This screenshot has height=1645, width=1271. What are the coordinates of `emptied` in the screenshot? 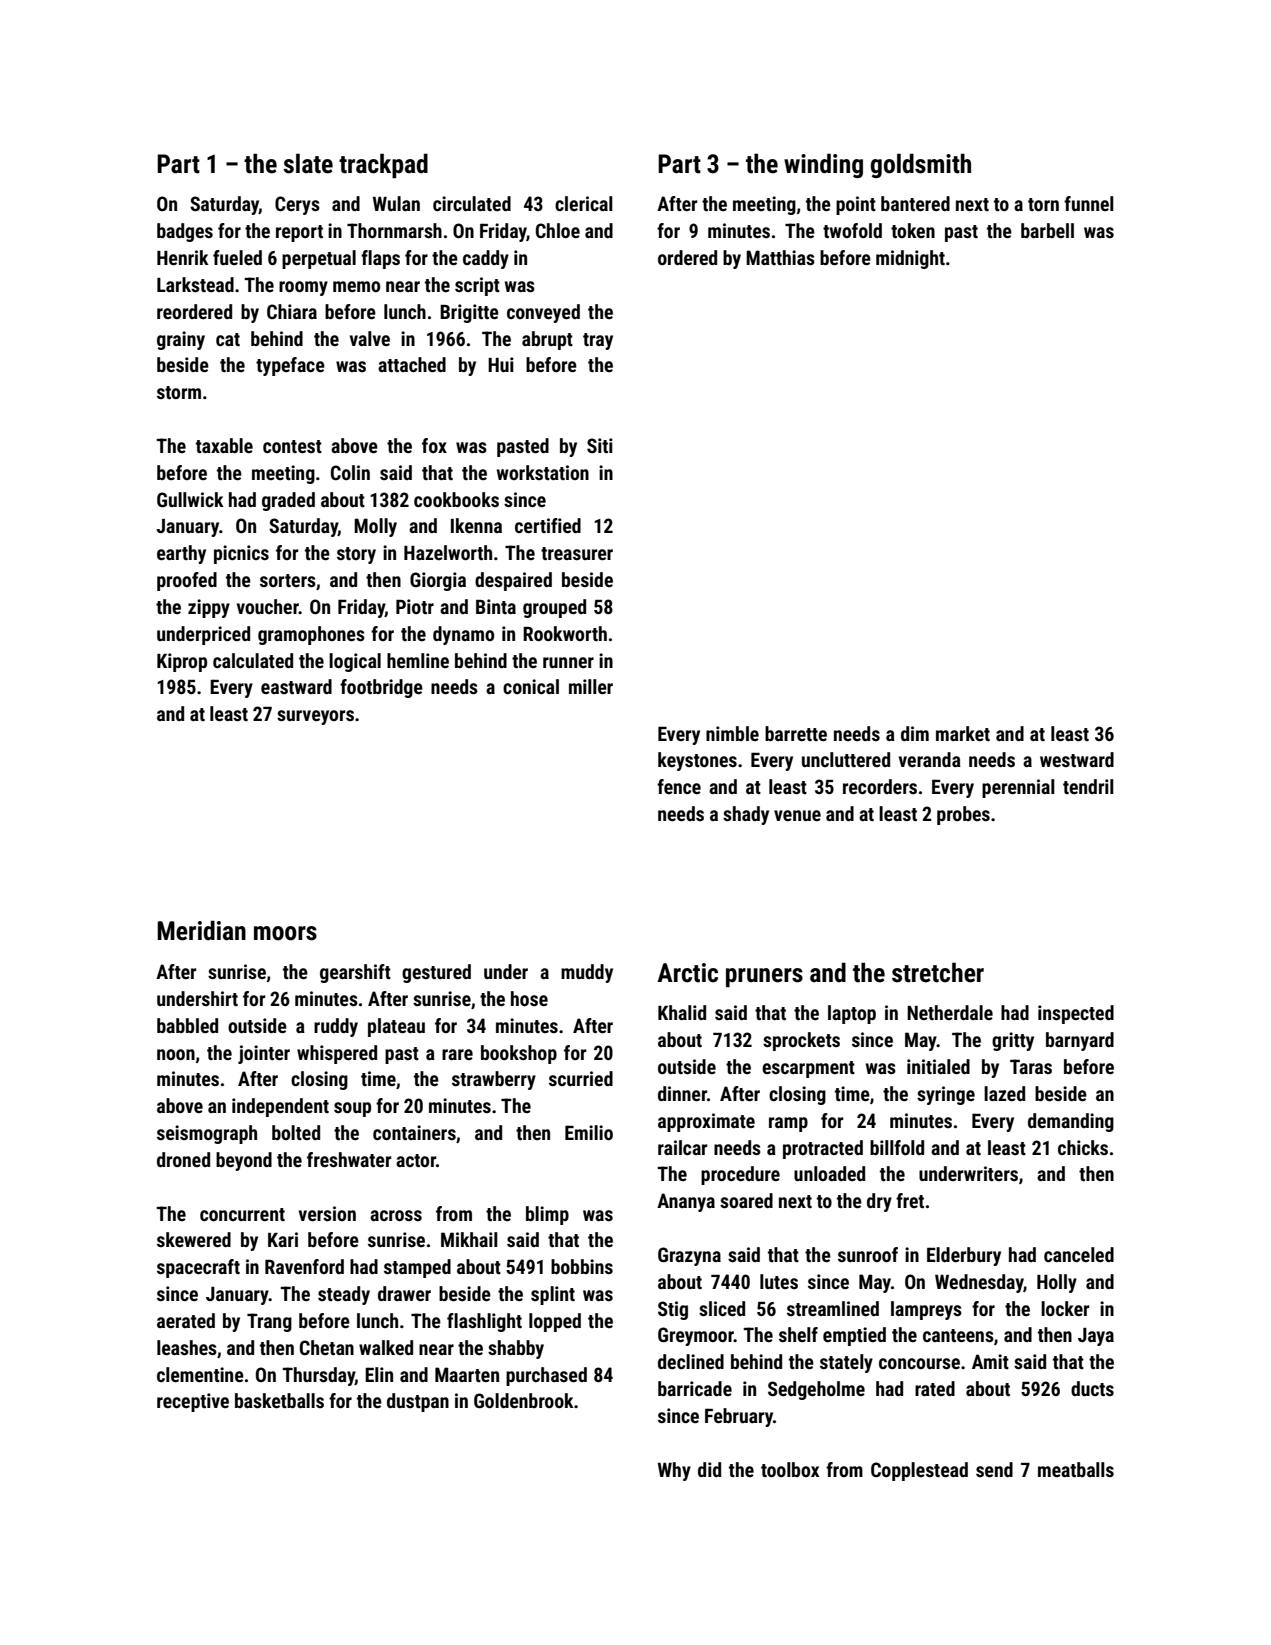 It's located at (854, 1336).
